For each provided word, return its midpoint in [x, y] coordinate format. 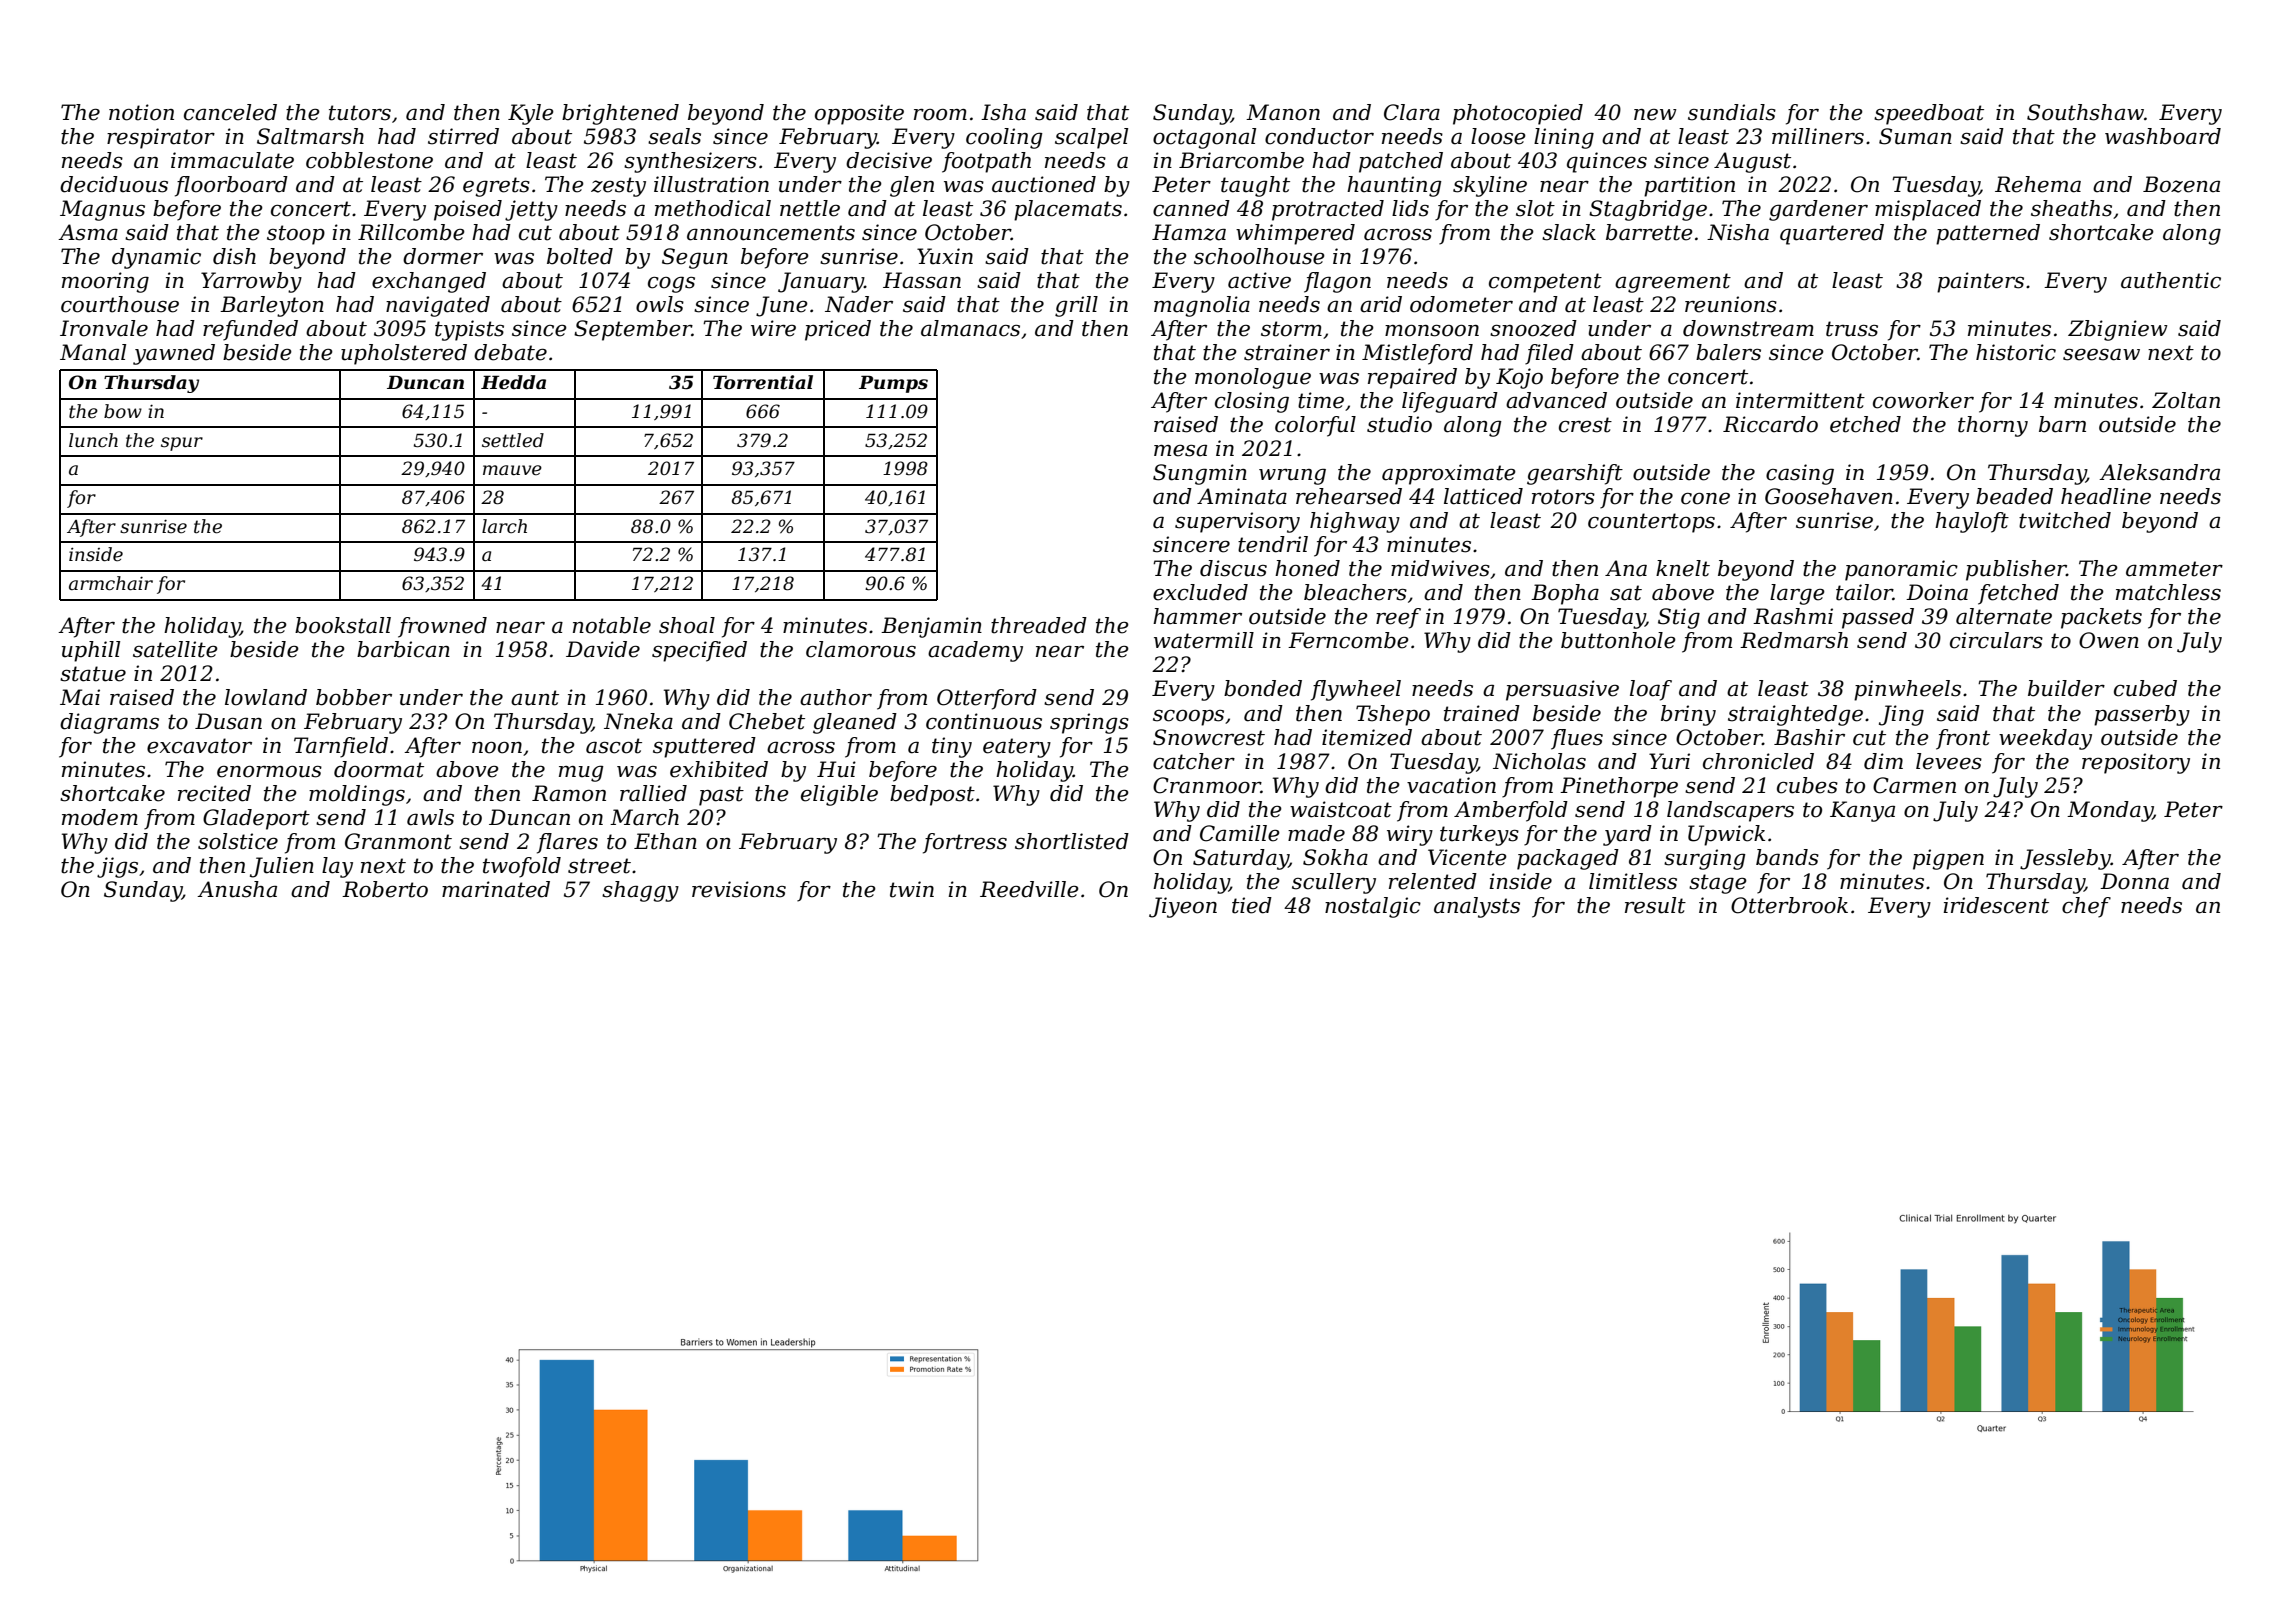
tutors [360, 113]
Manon [1283, 112]
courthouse [120, 304]
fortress [965, 843]
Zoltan [2186, 400]
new [1655, 115]
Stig [1679, 618]
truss [1852, 329]
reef [1398, 618]
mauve [512, 470]
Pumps [893, 384]
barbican [403, 649]
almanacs [970, 328]
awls [430, 817]
